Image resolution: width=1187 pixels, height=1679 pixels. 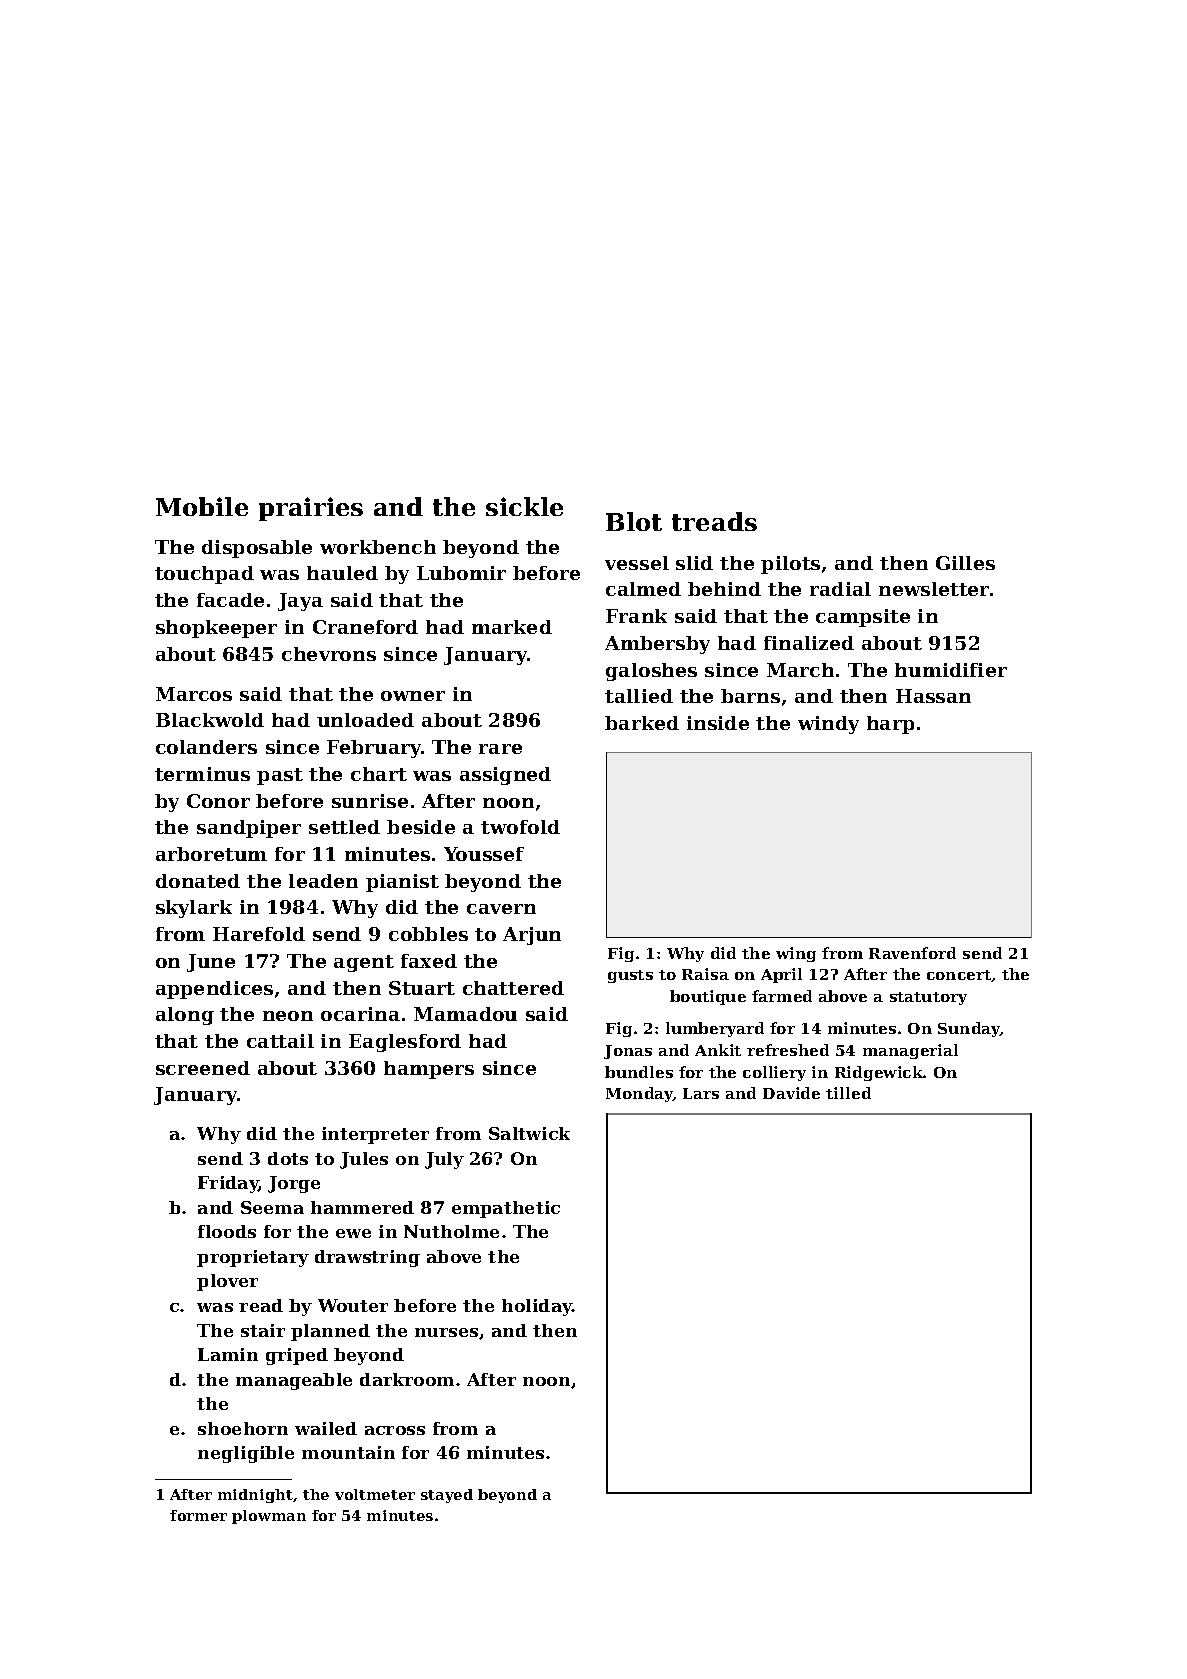 What do you see at coordinates (529, 1133) in the image?
I see `Saltwick` at bounding box center [529, 1133].
